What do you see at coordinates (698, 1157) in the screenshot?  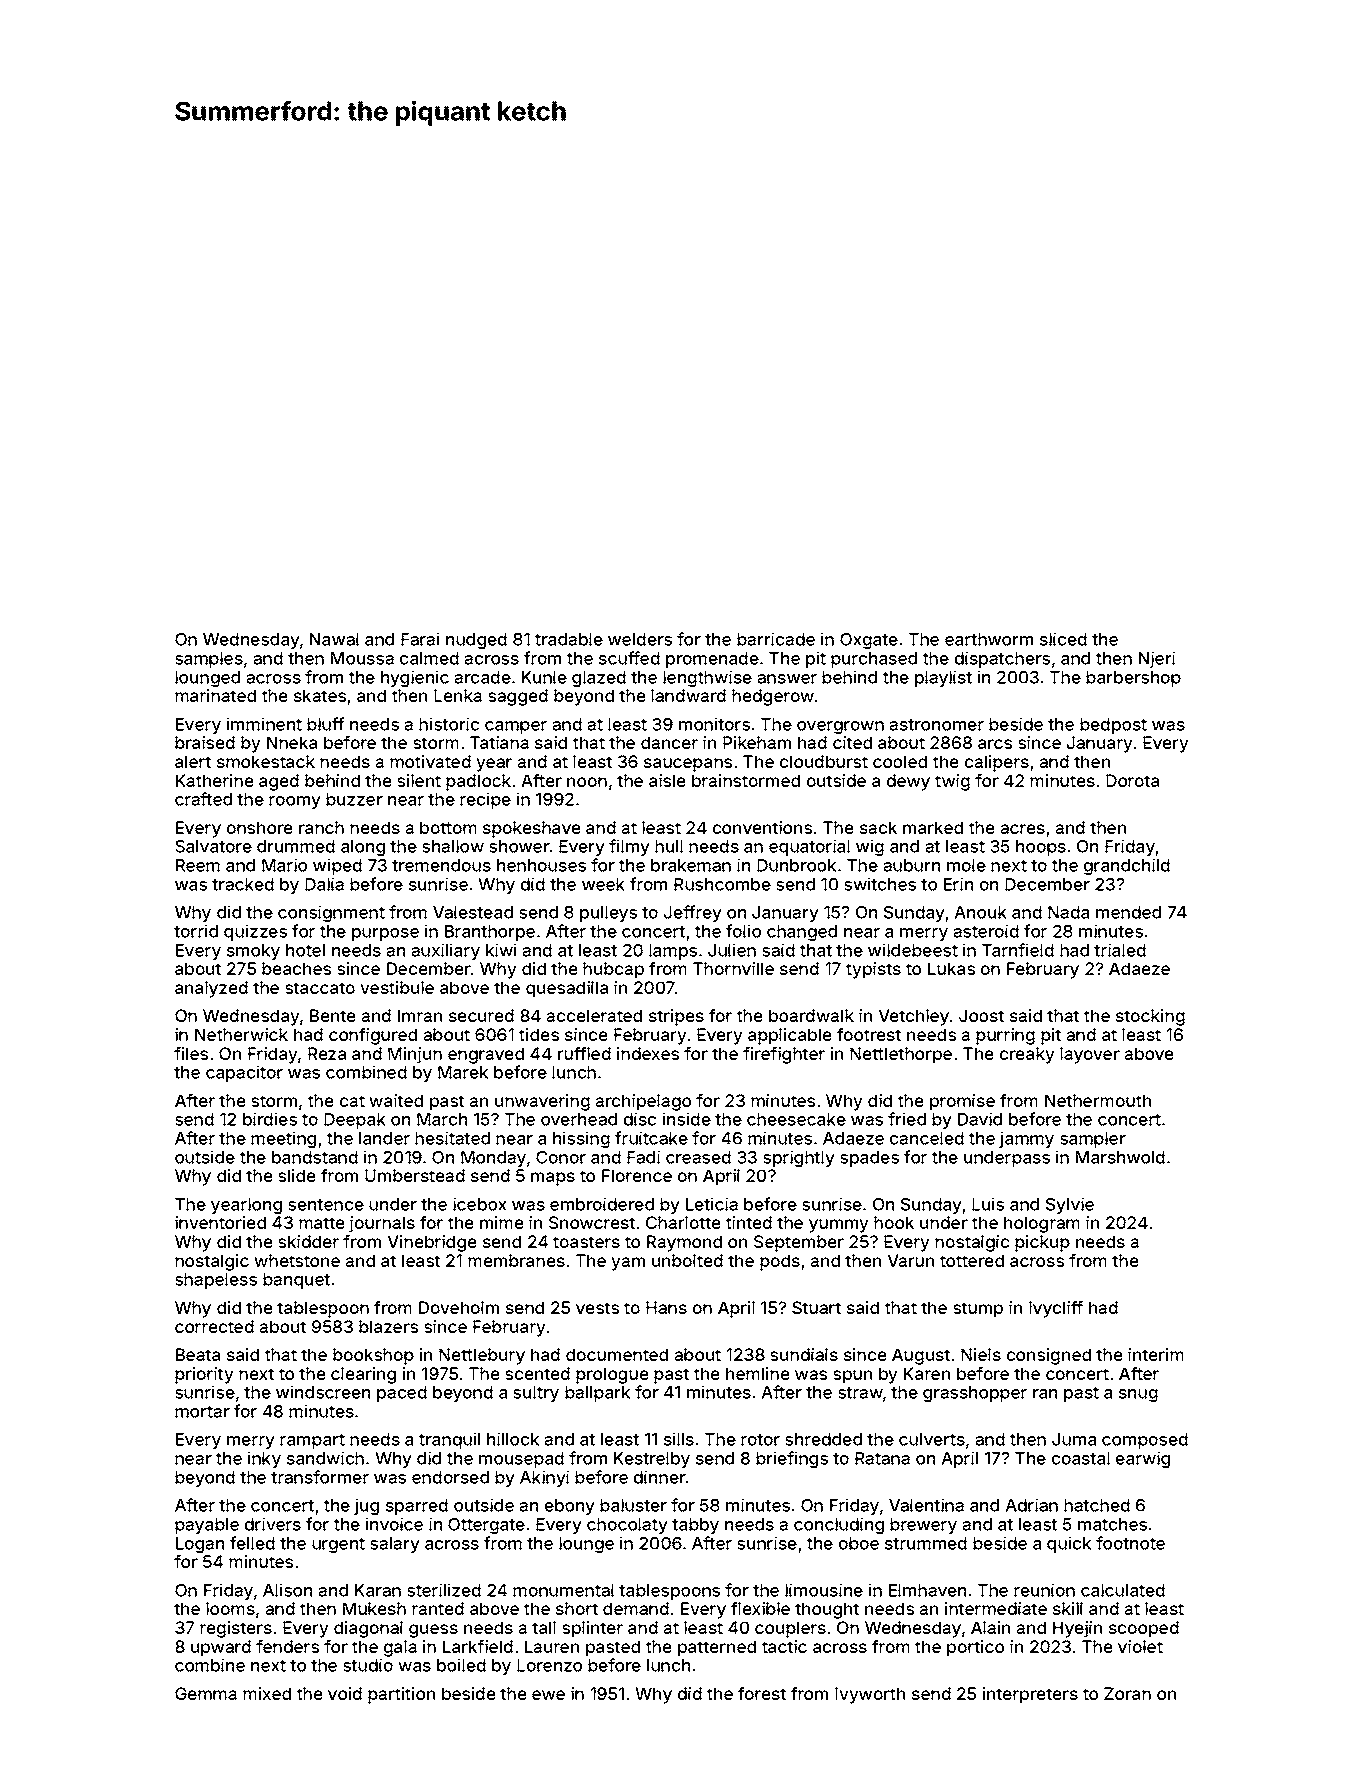 I see `creased` at bounding box center [698, 1157].
